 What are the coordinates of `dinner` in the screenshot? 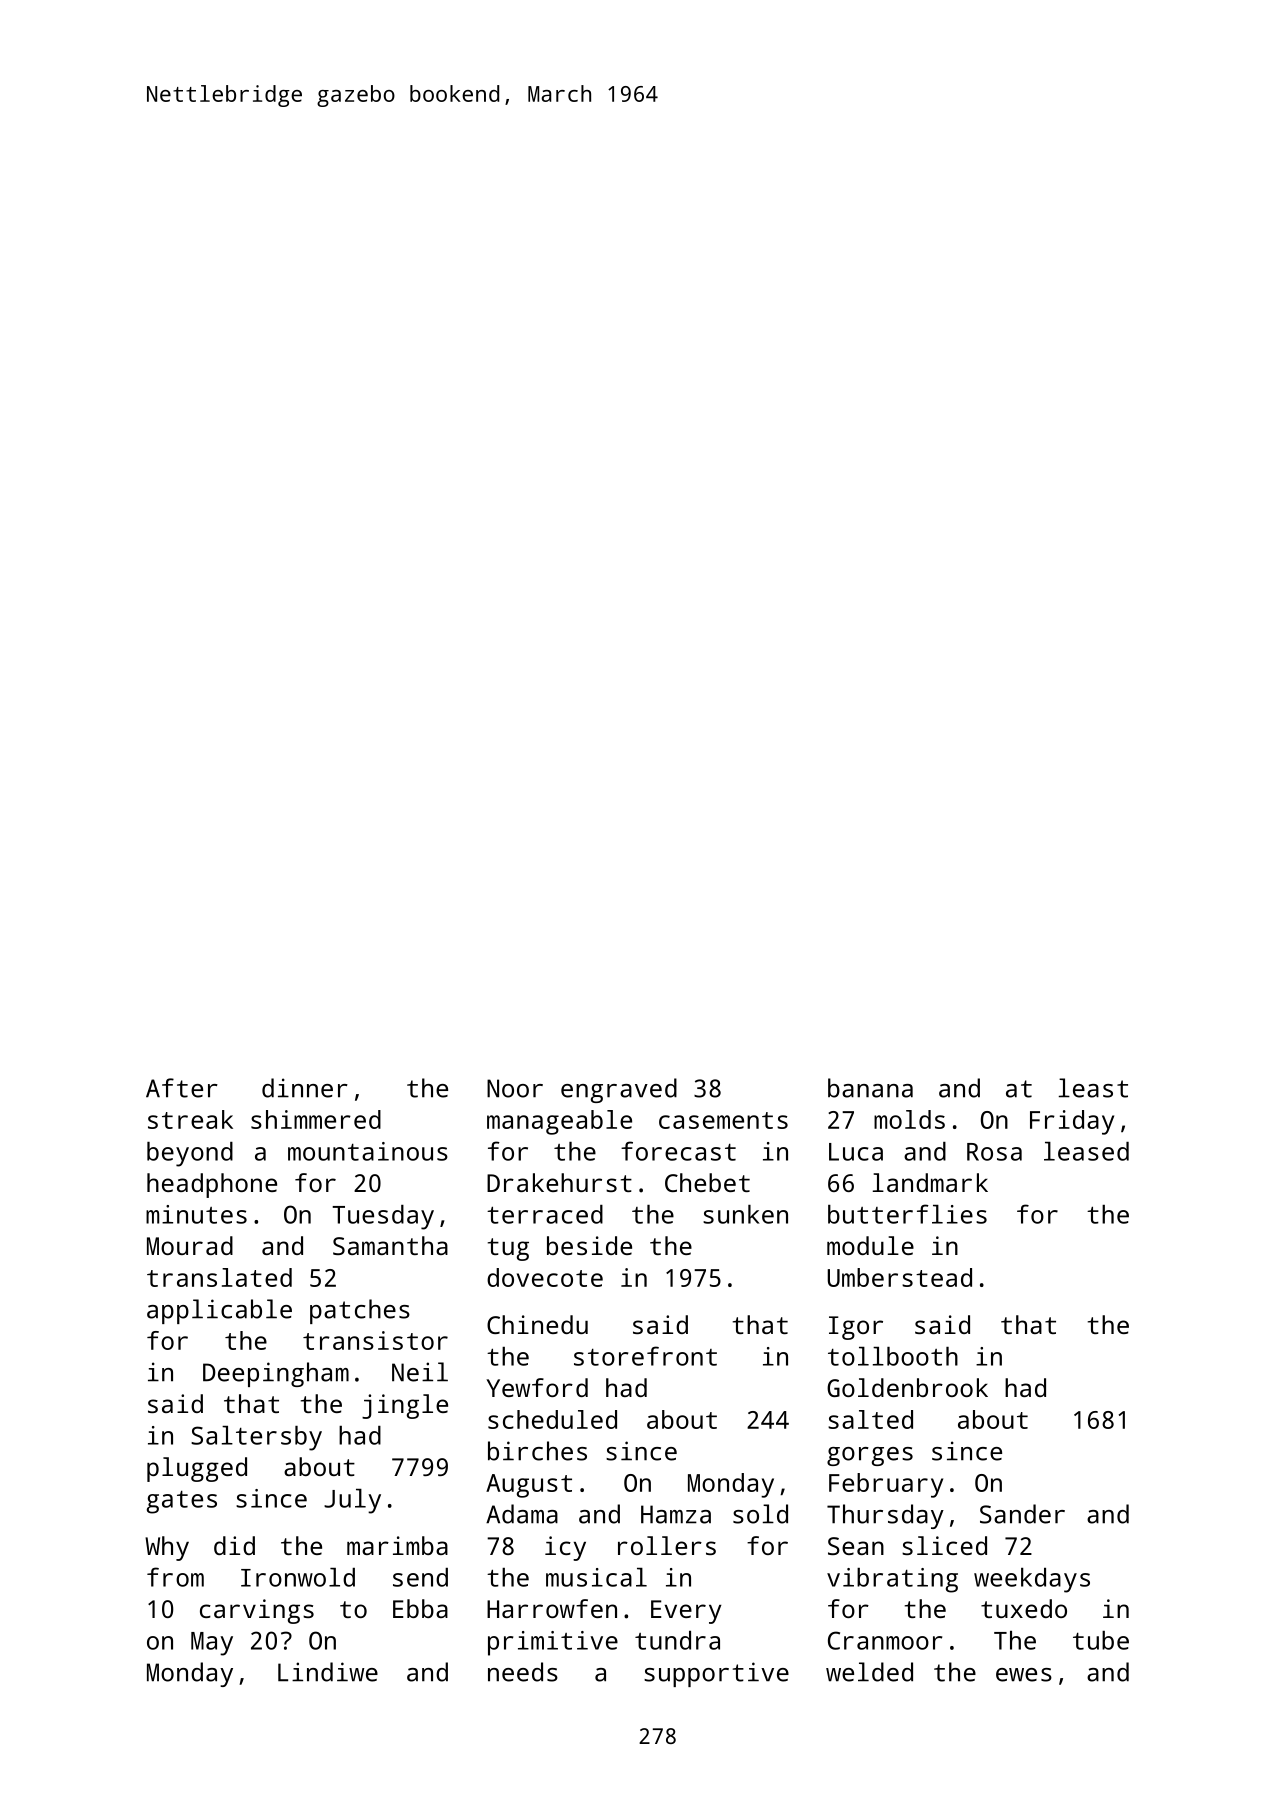 It's located at (305, 1088).
